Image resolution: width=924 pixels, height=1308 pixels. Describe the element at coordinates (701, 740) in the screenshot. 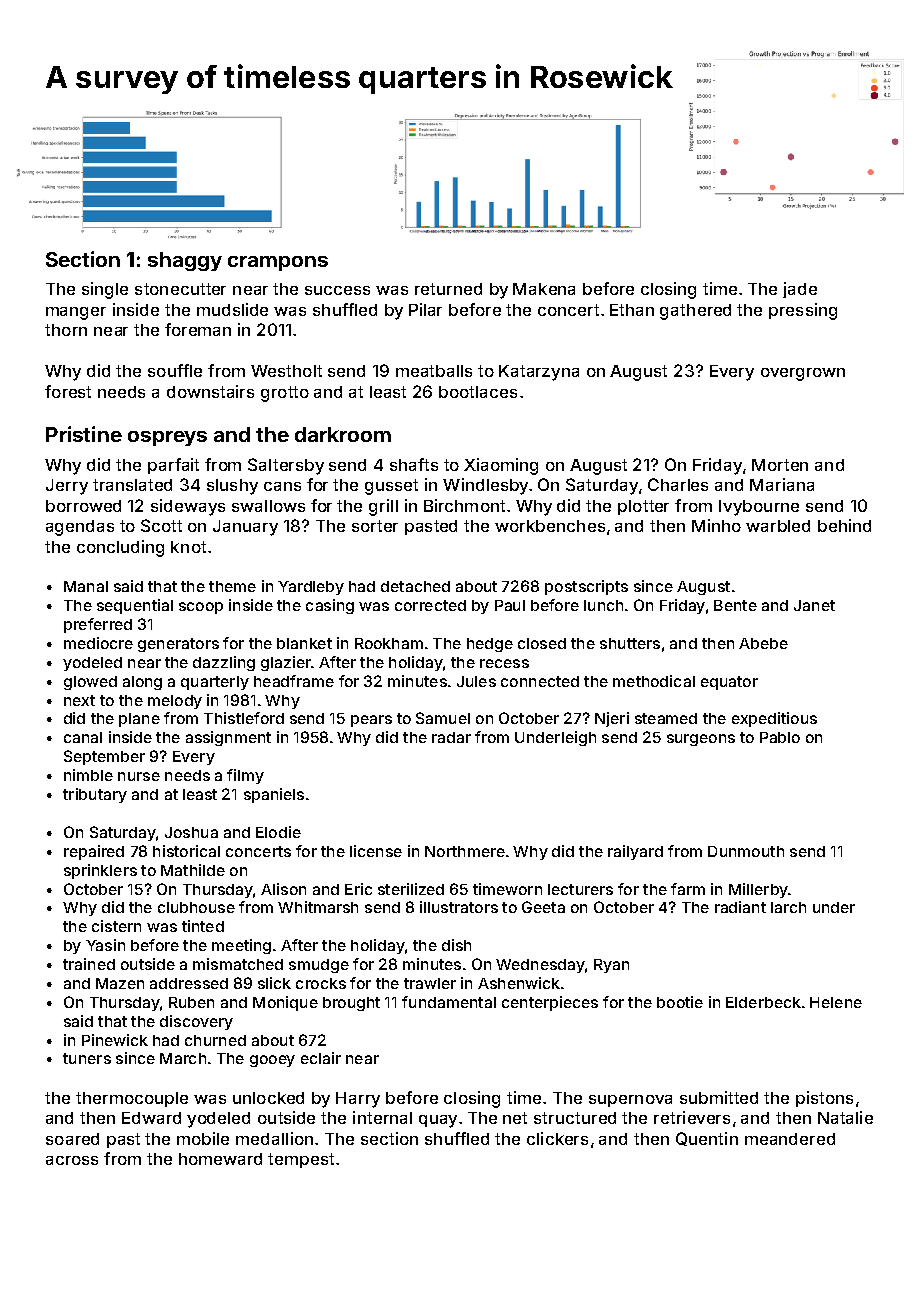

I see `surgeons` at that location.
